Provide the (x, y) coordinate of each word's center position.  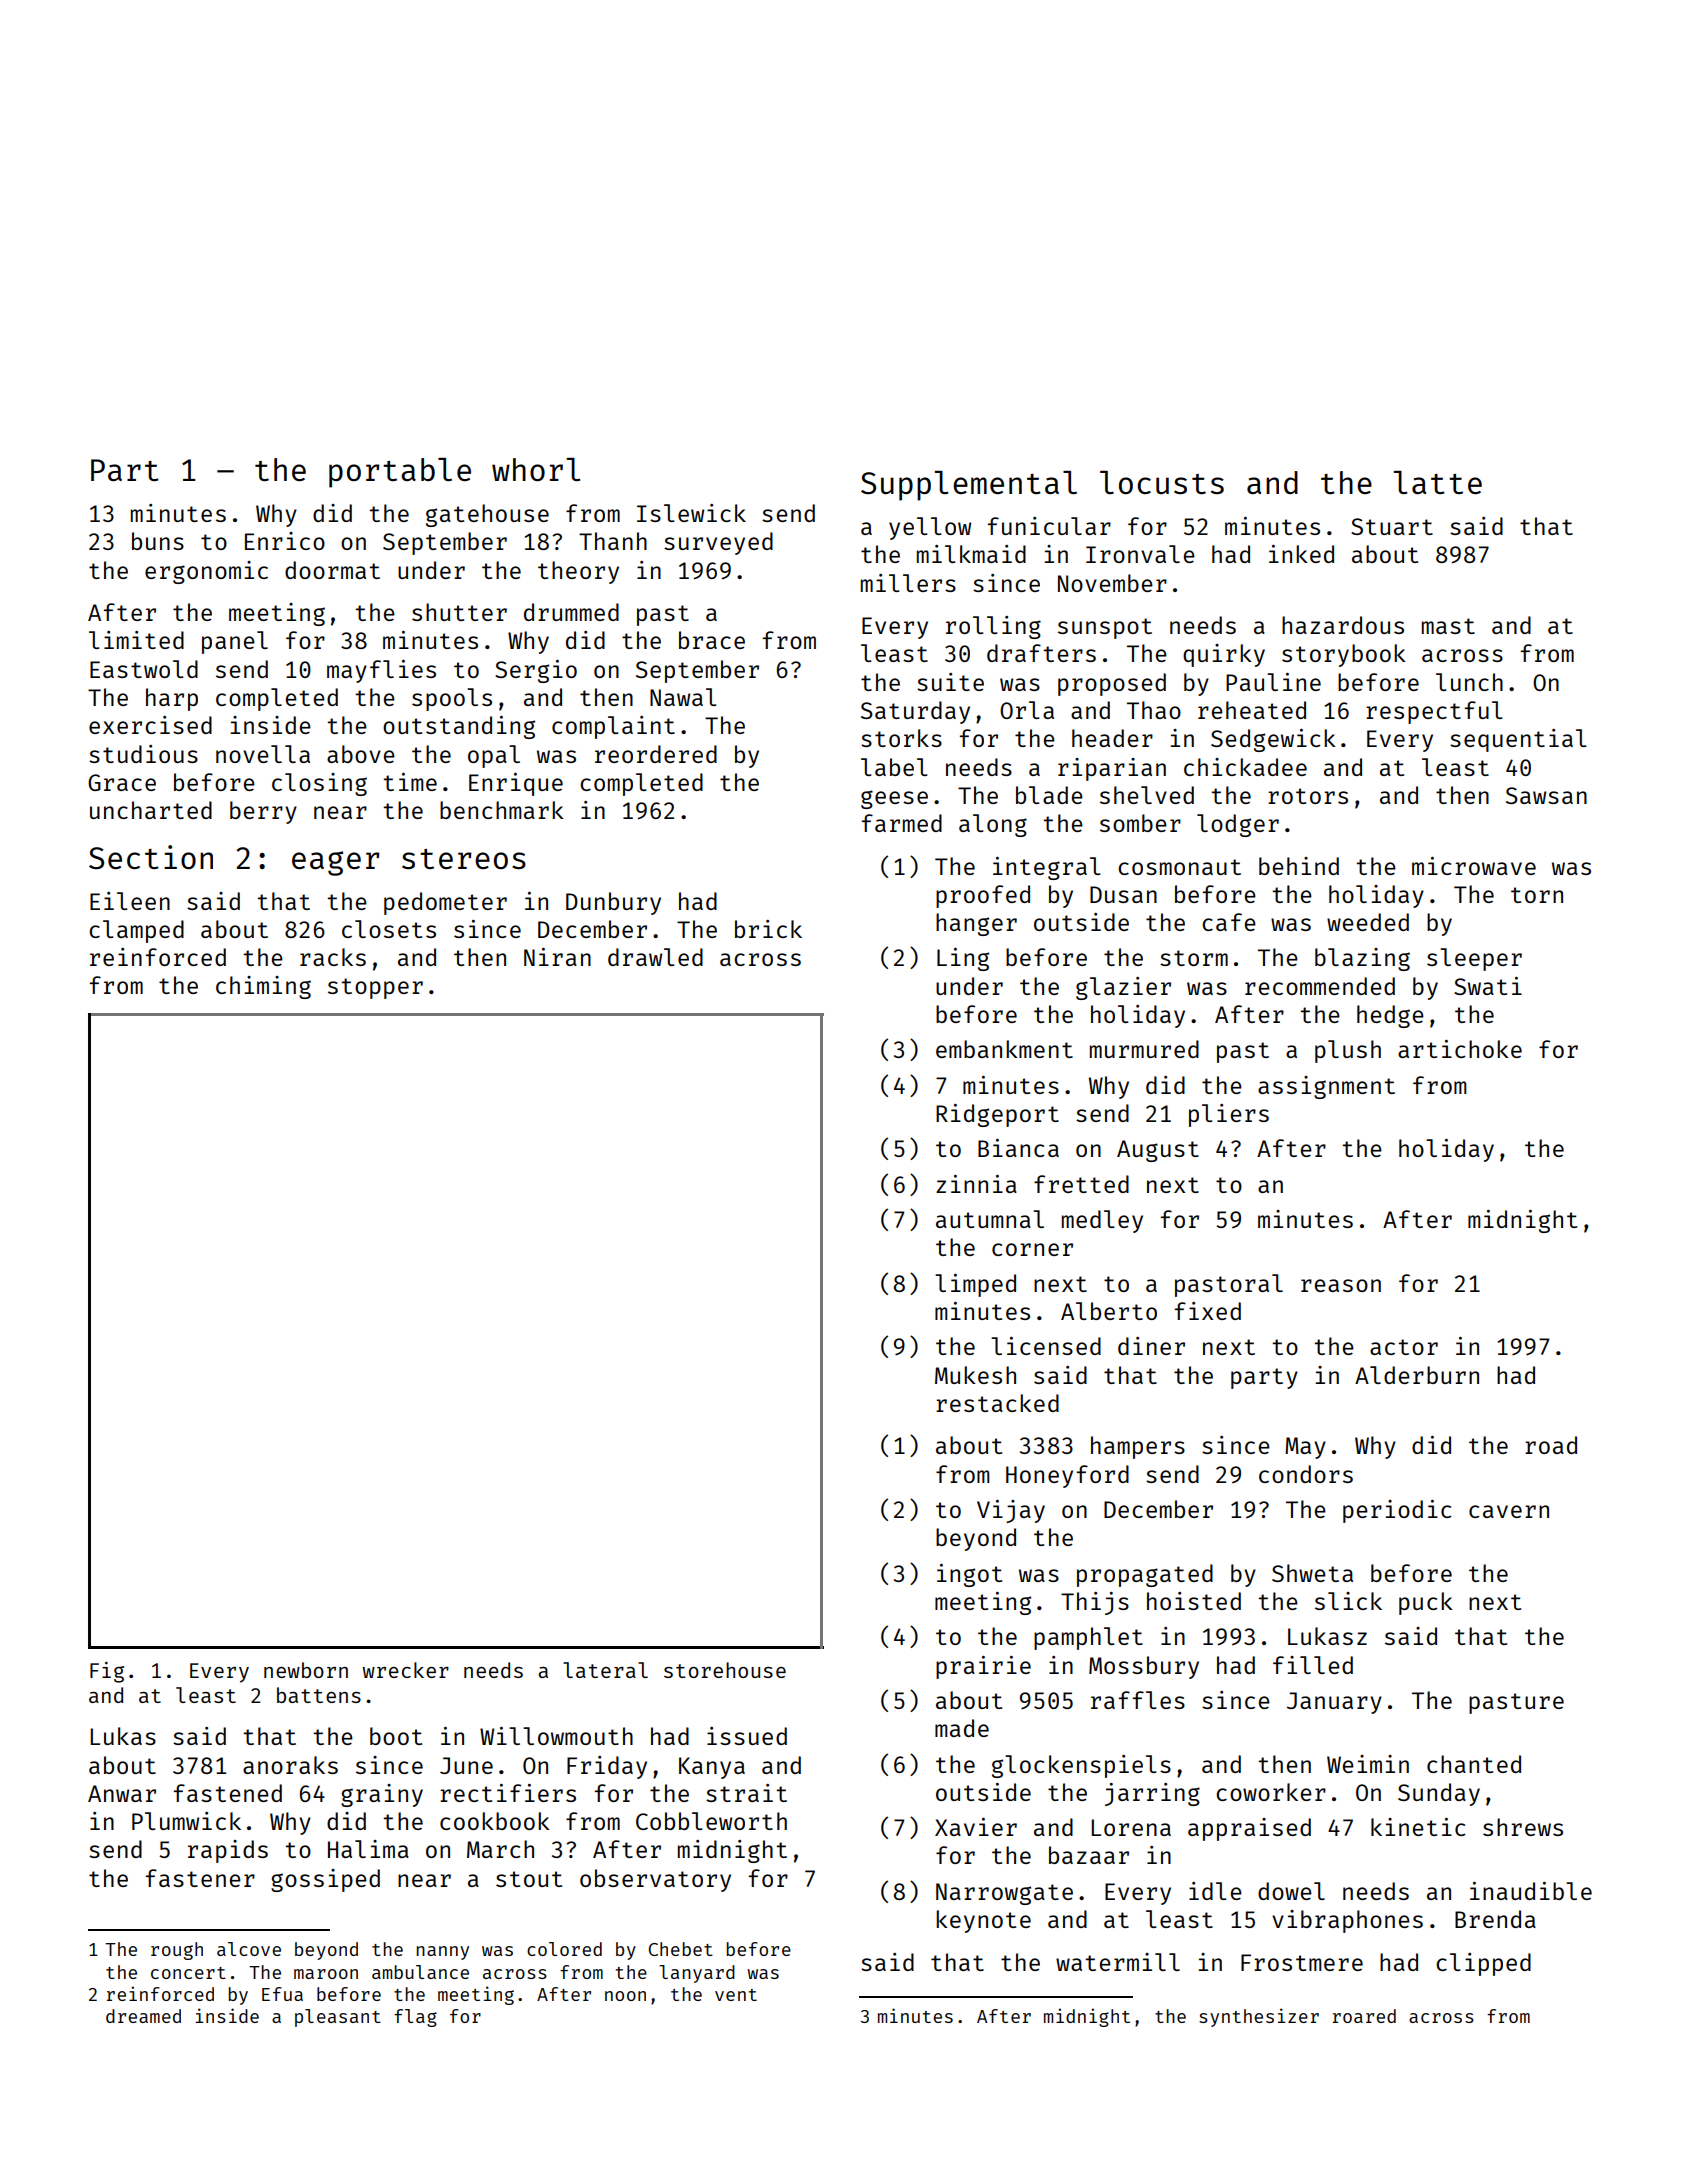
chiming (263, 987)
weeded (1368, 922)
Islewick (691, 513)
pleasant (338, 2018)
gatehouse (487, 515)
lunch (1469, 682)
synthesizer (1259, 2017)
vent (736, 1995)
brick (768, 929)
